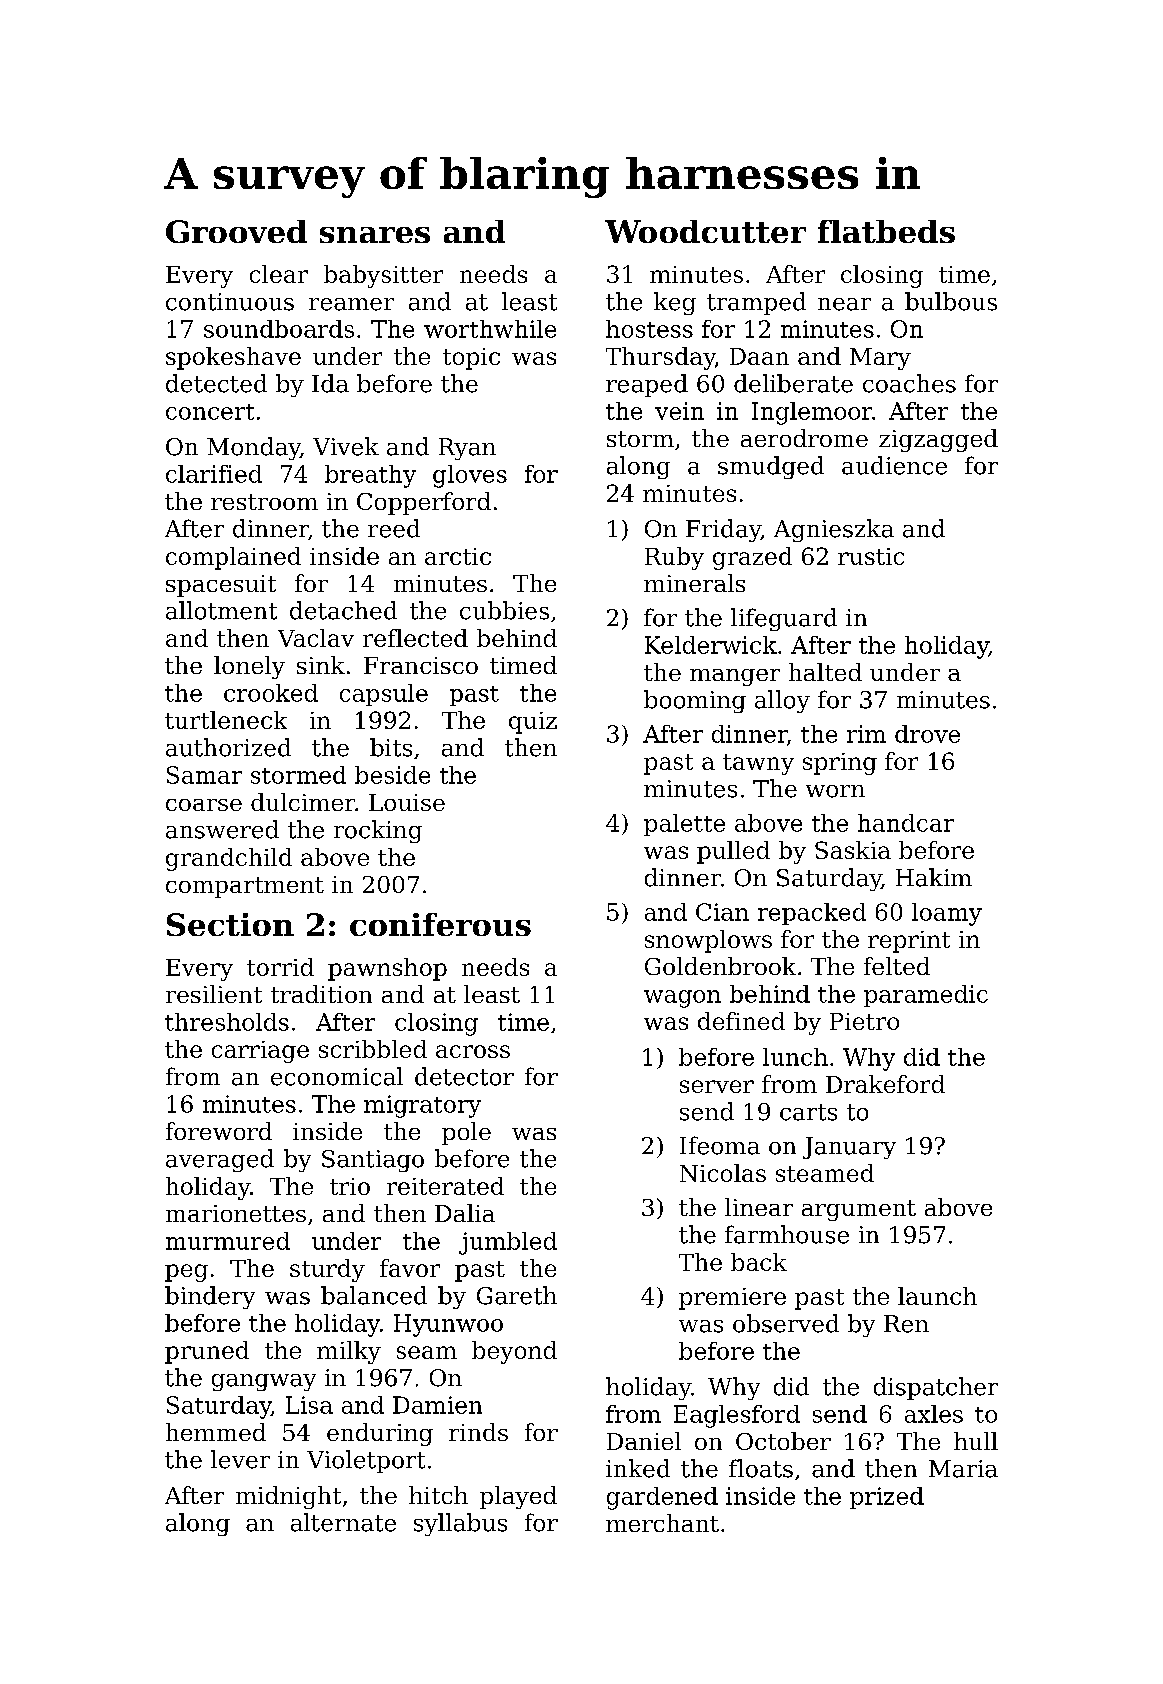 The image size is (1163, 1684). Describe the element at coordinates (927, 734) in the screenshot. I see `drove` at that location.
